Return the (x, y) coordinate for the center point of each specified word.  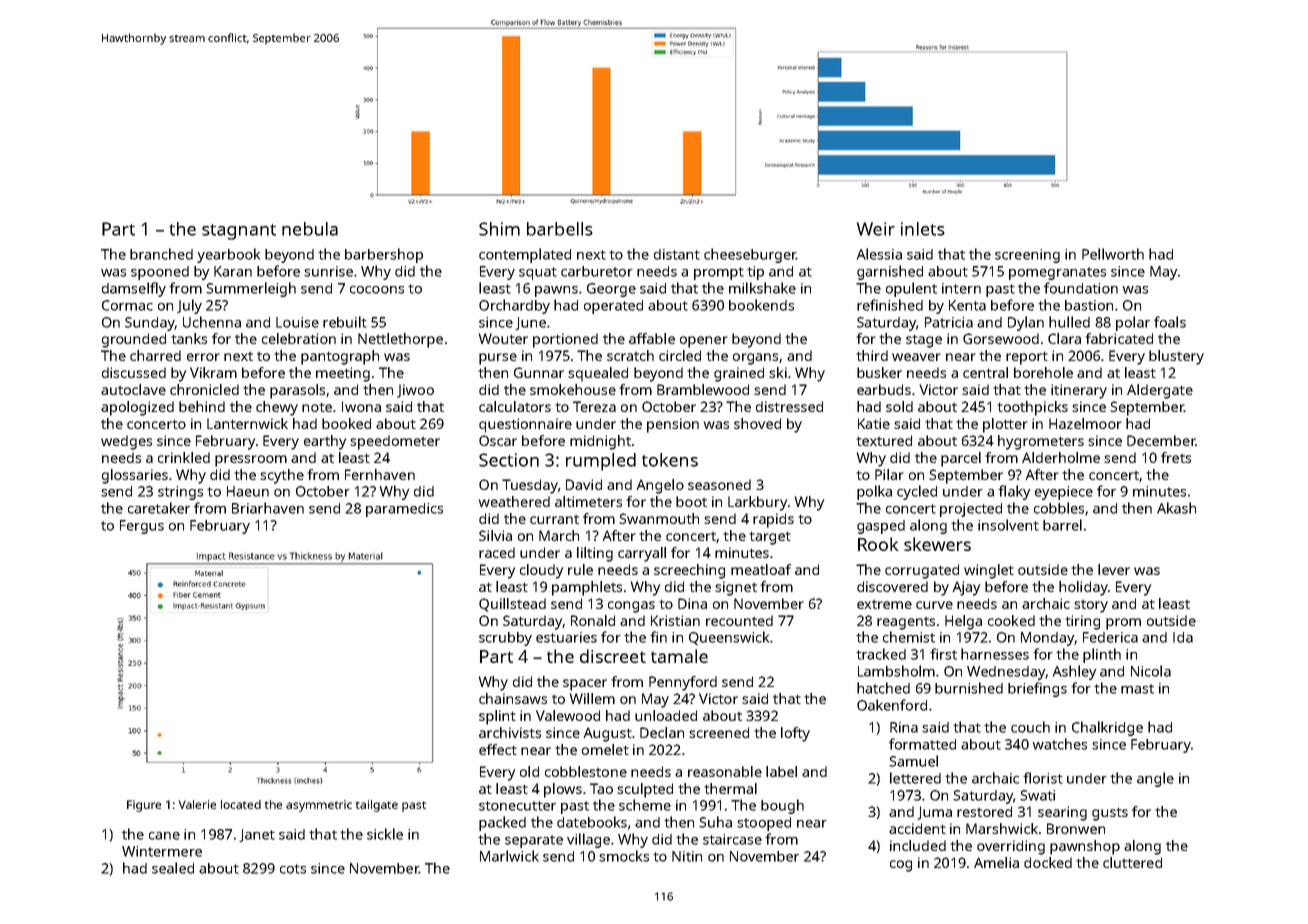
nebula (310, 229)
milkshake (762, 288)
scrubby (505, 639)
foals (1170, 322)
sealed (173, 868)
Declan (662, 732)
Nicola (1151, 671)
